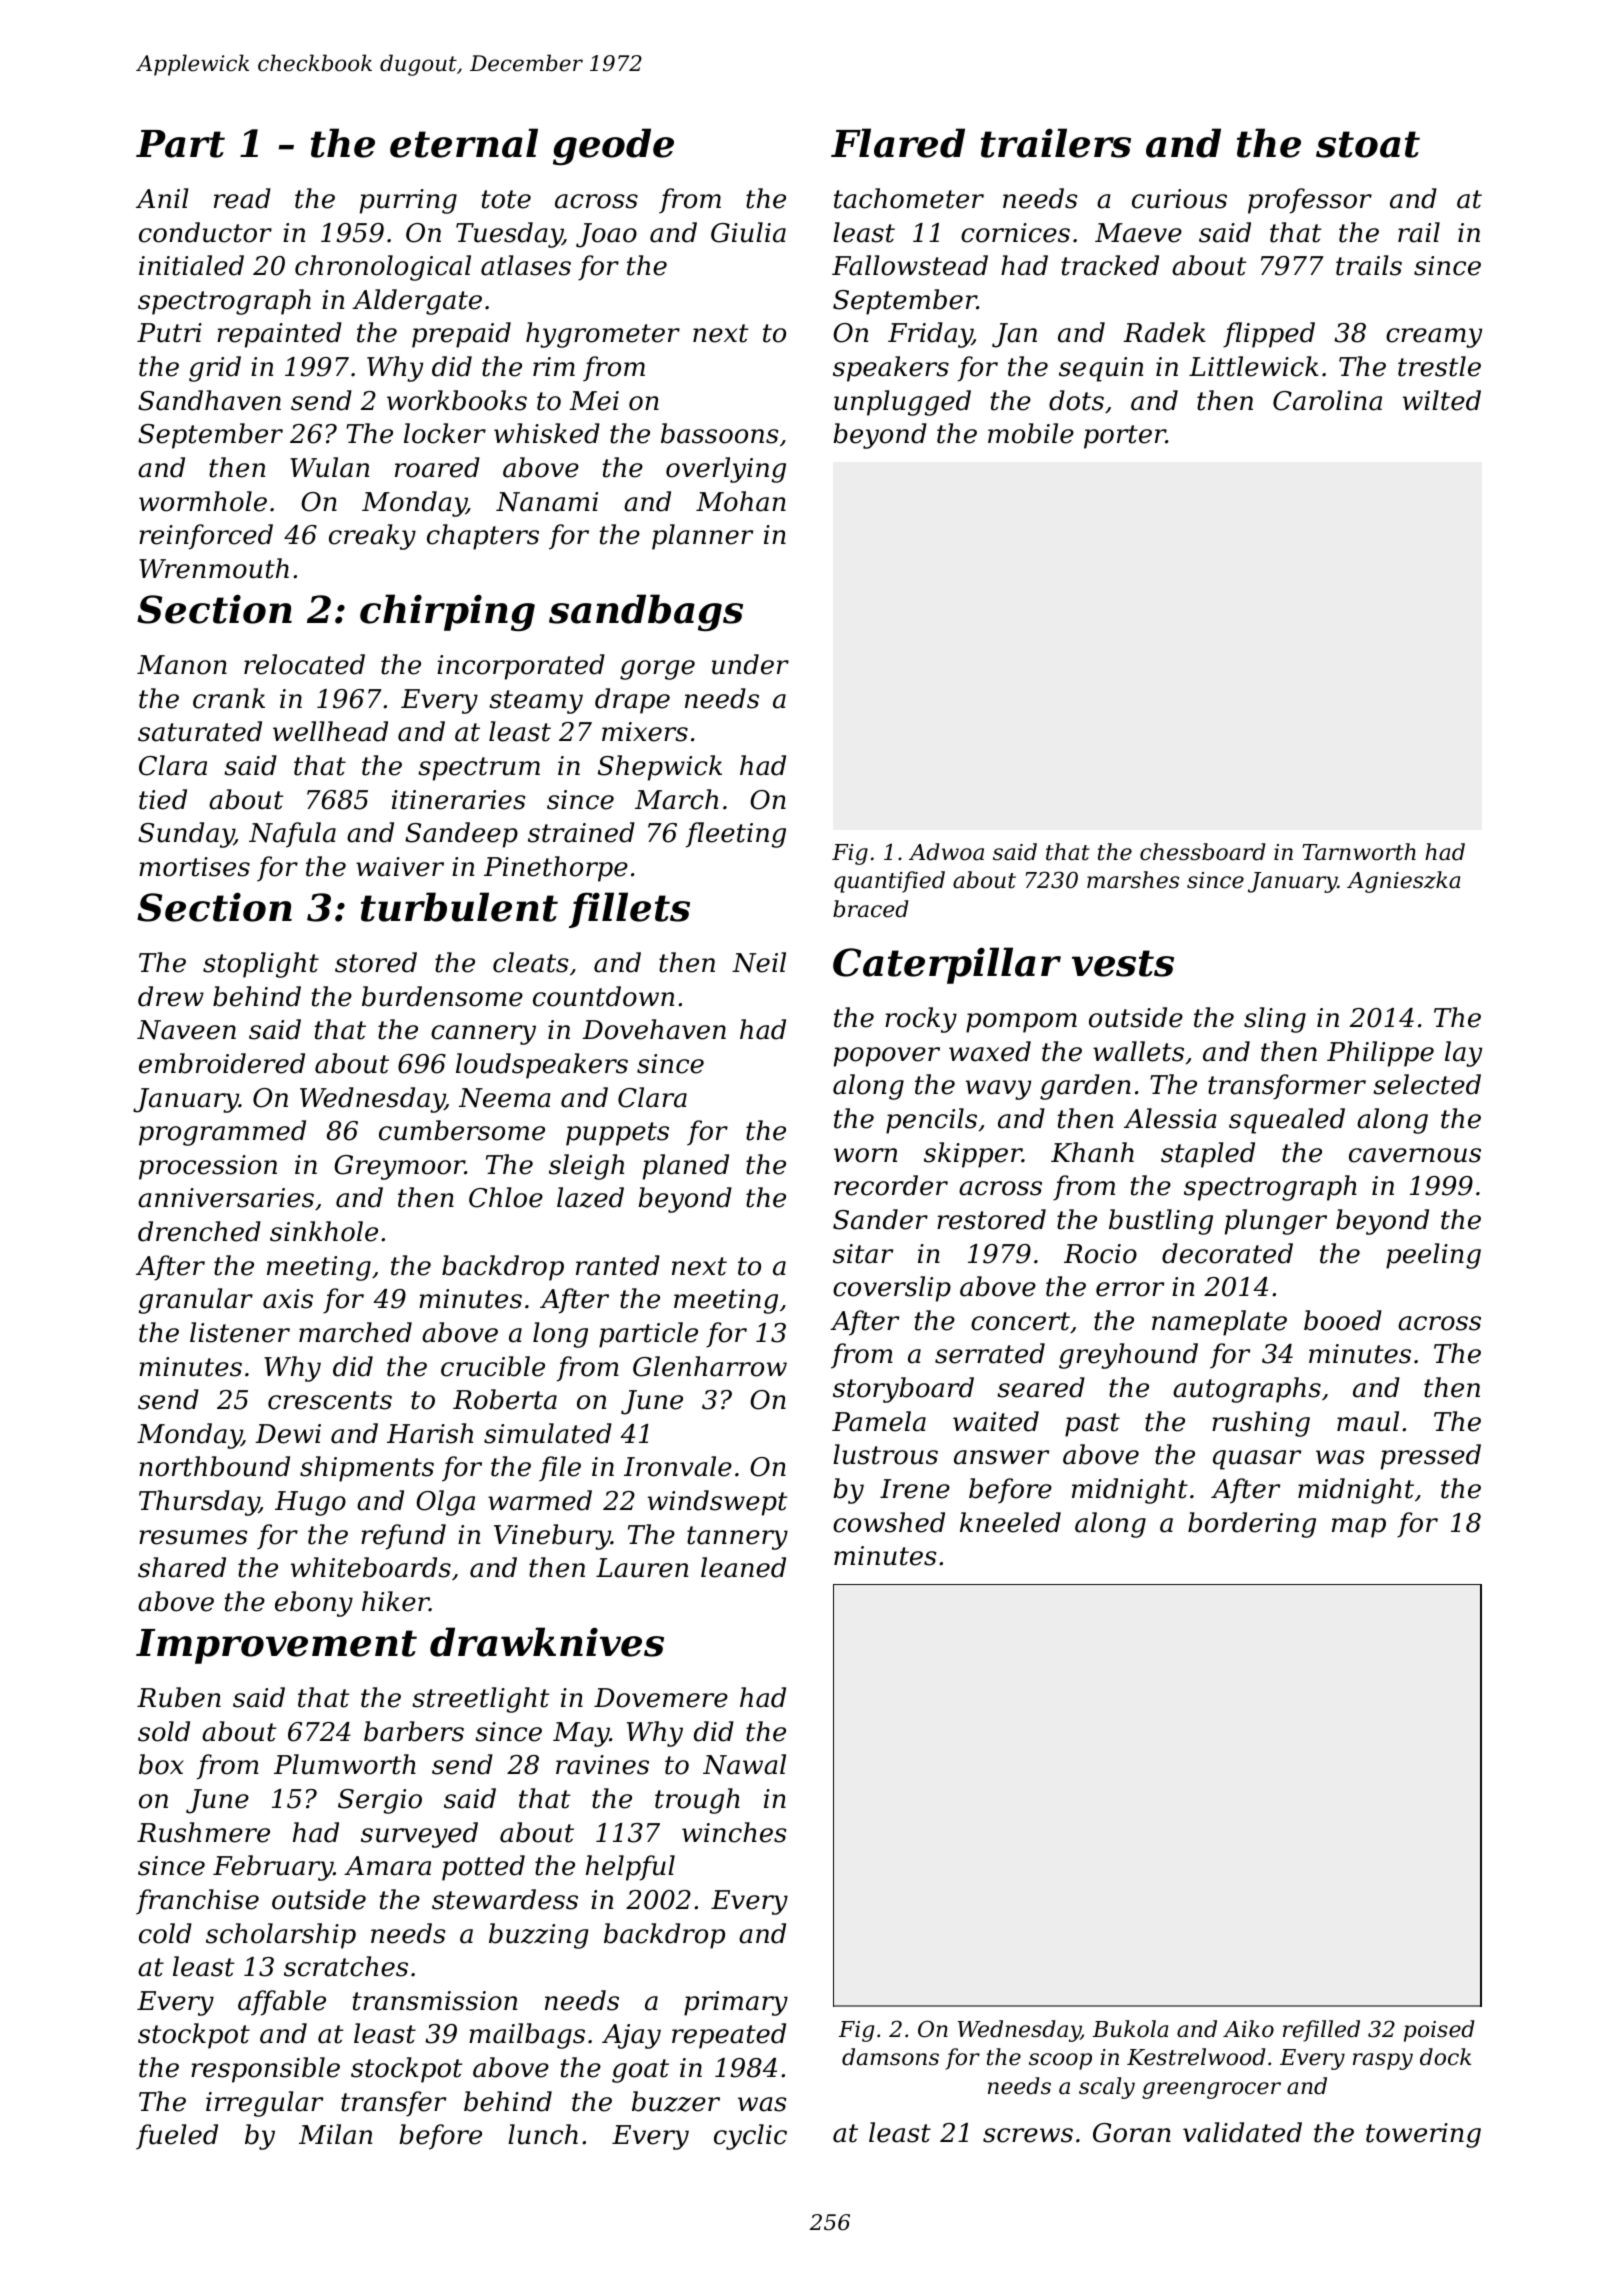 This screenshot has width=1620, height=2292. What do you see at coordinates (400, 867) in the screenshot?
I see `waiver` at bounding box center [400, 867].
